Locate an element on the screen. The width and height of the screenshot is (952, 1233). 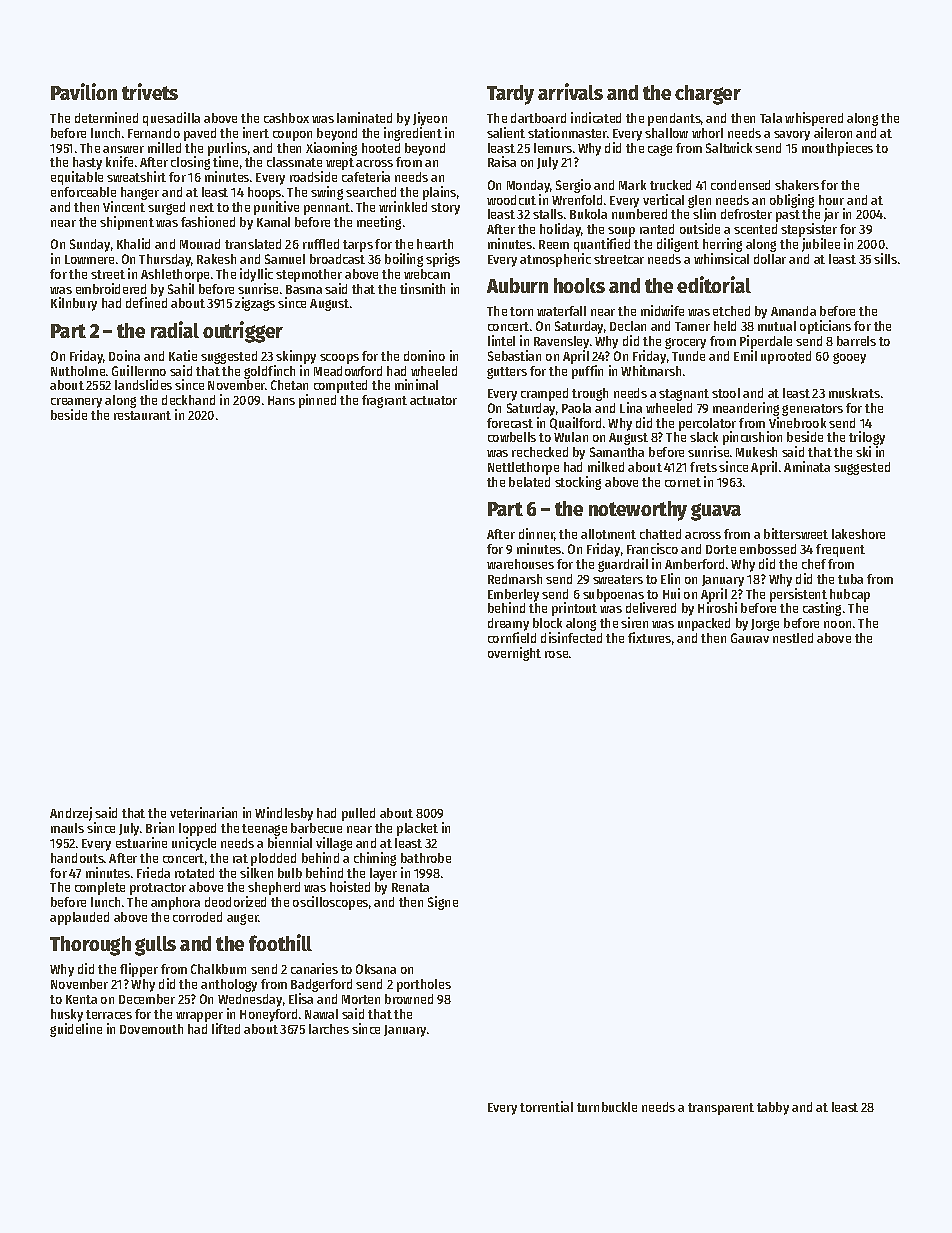
Gaurav is located at coordinates (750, 638).
